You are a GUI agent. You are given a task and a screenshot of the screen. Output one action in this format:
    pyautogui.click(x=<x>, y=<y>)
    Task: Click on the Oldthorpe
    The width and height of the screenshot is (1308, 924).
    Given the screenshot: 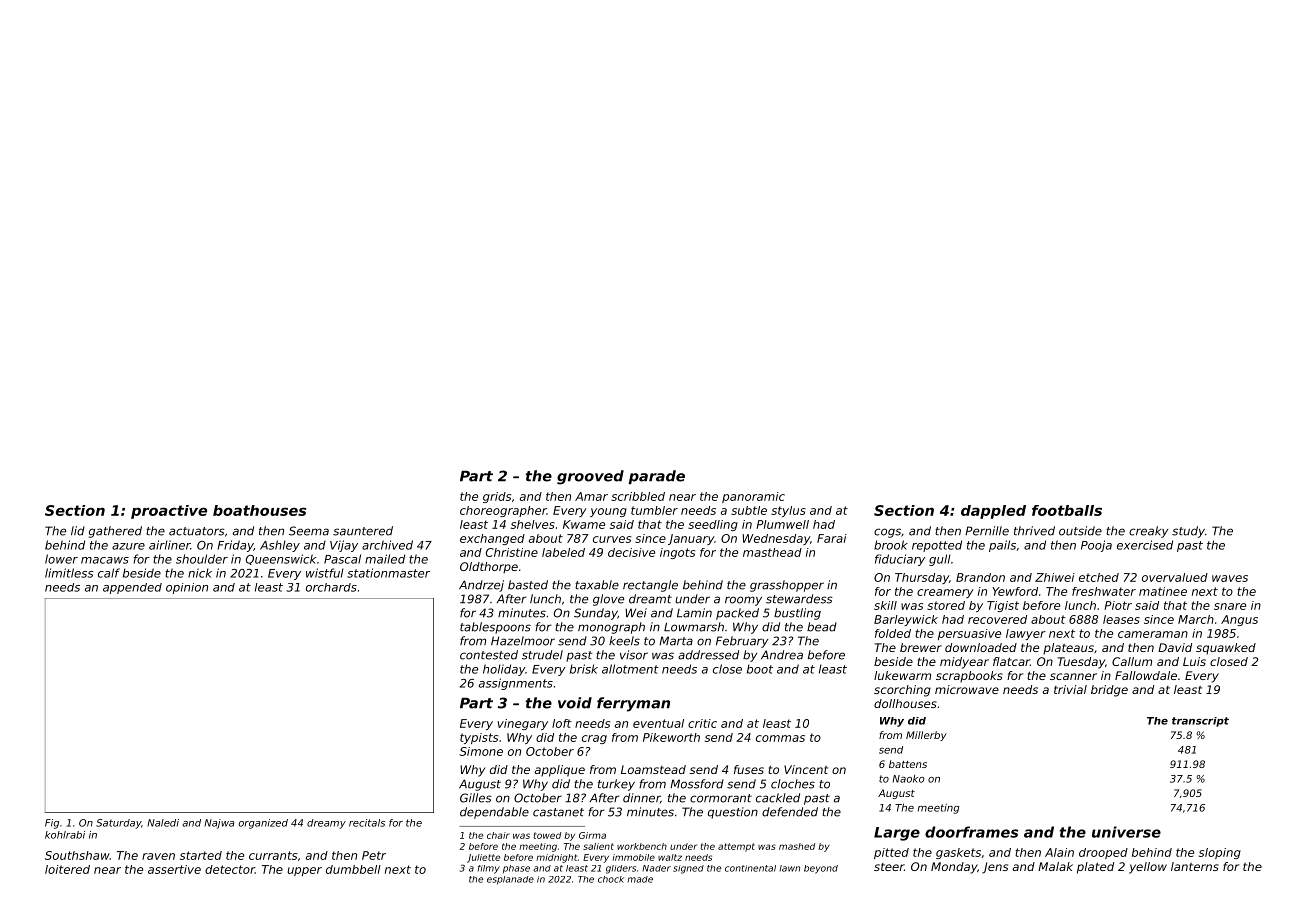 What is the action you would take?
    pyautogui.click(x=489, y=568)
